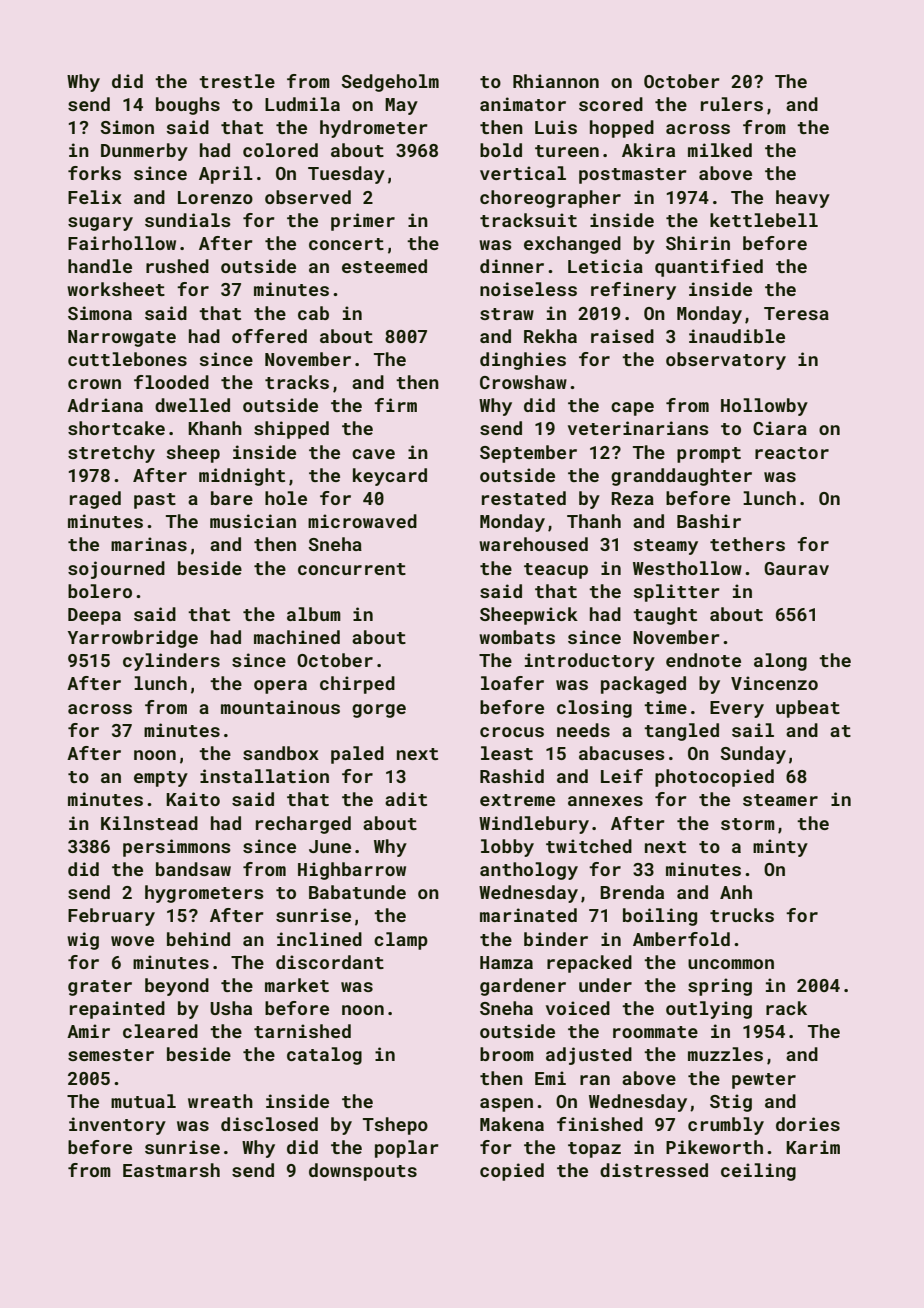  Describe the element at coordinates (780, 800) in the document. I see `steamer` at that location.
